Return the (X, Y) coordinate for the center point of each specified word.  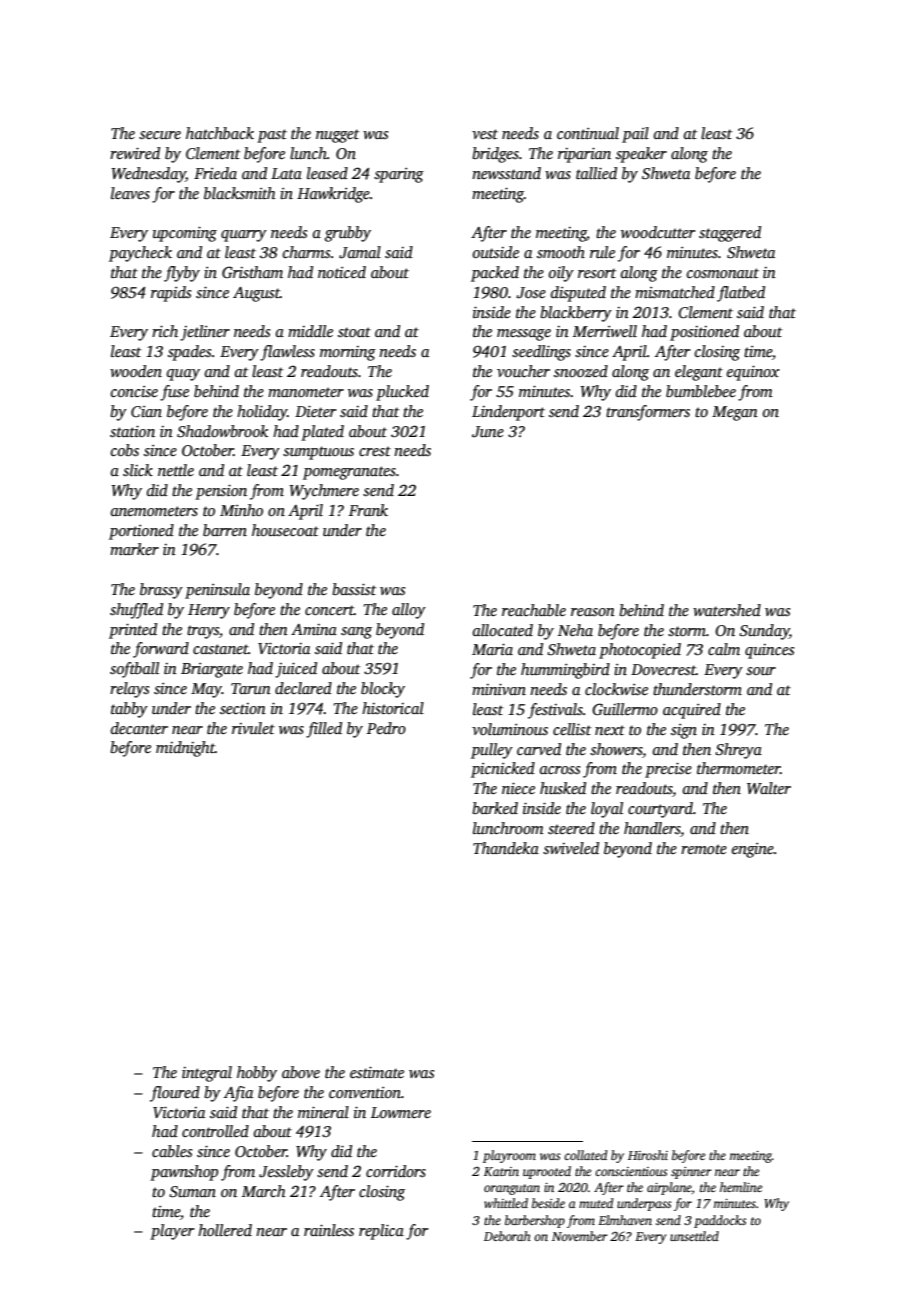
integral (207, 1074)
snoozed (581, 371)
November (580, 1236)
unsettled (694, 1236)
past (272, 136)
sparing (399, 175)
